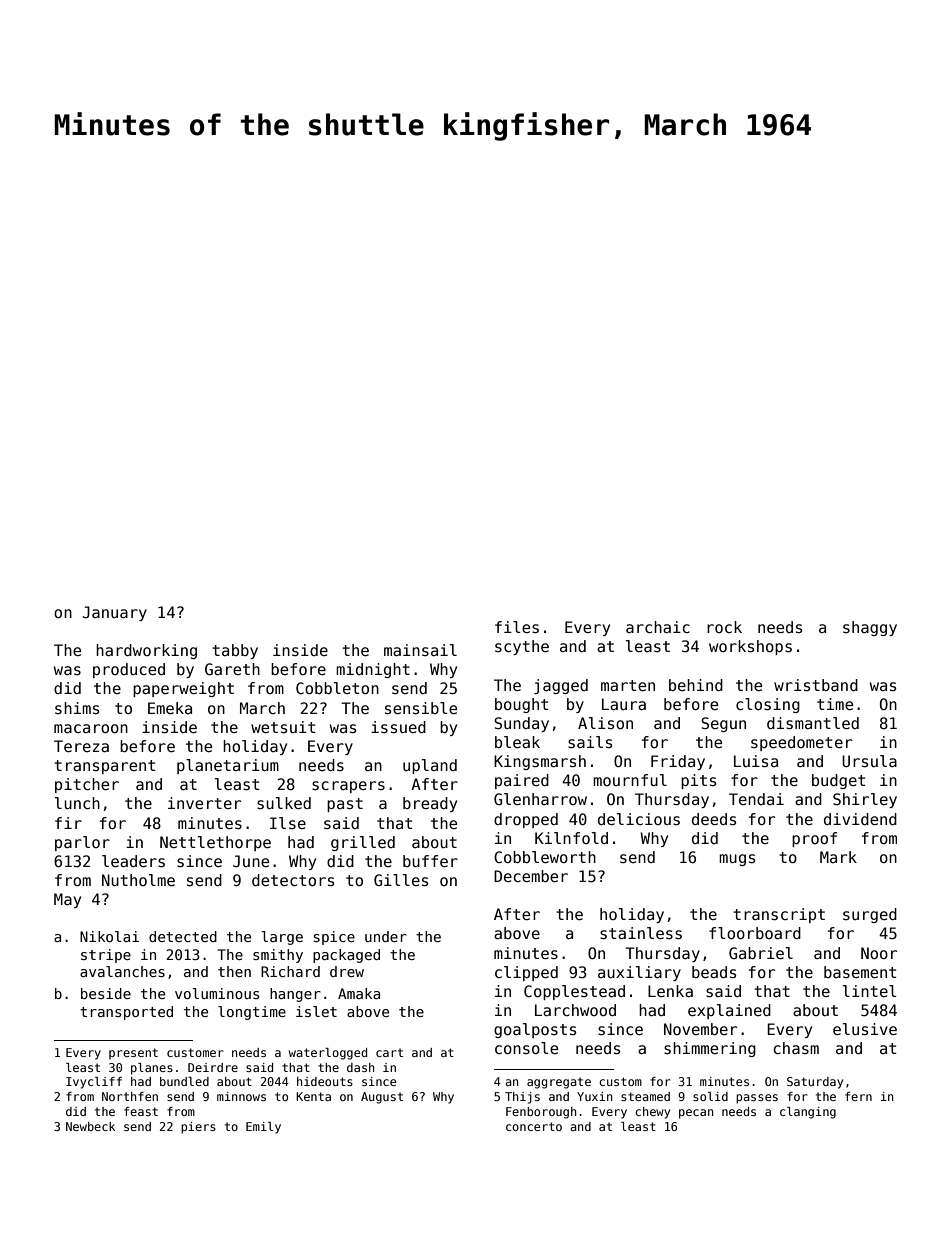 The height and width of the image is (1233, 952). I want to click on planetarium, so click(228, 766).
